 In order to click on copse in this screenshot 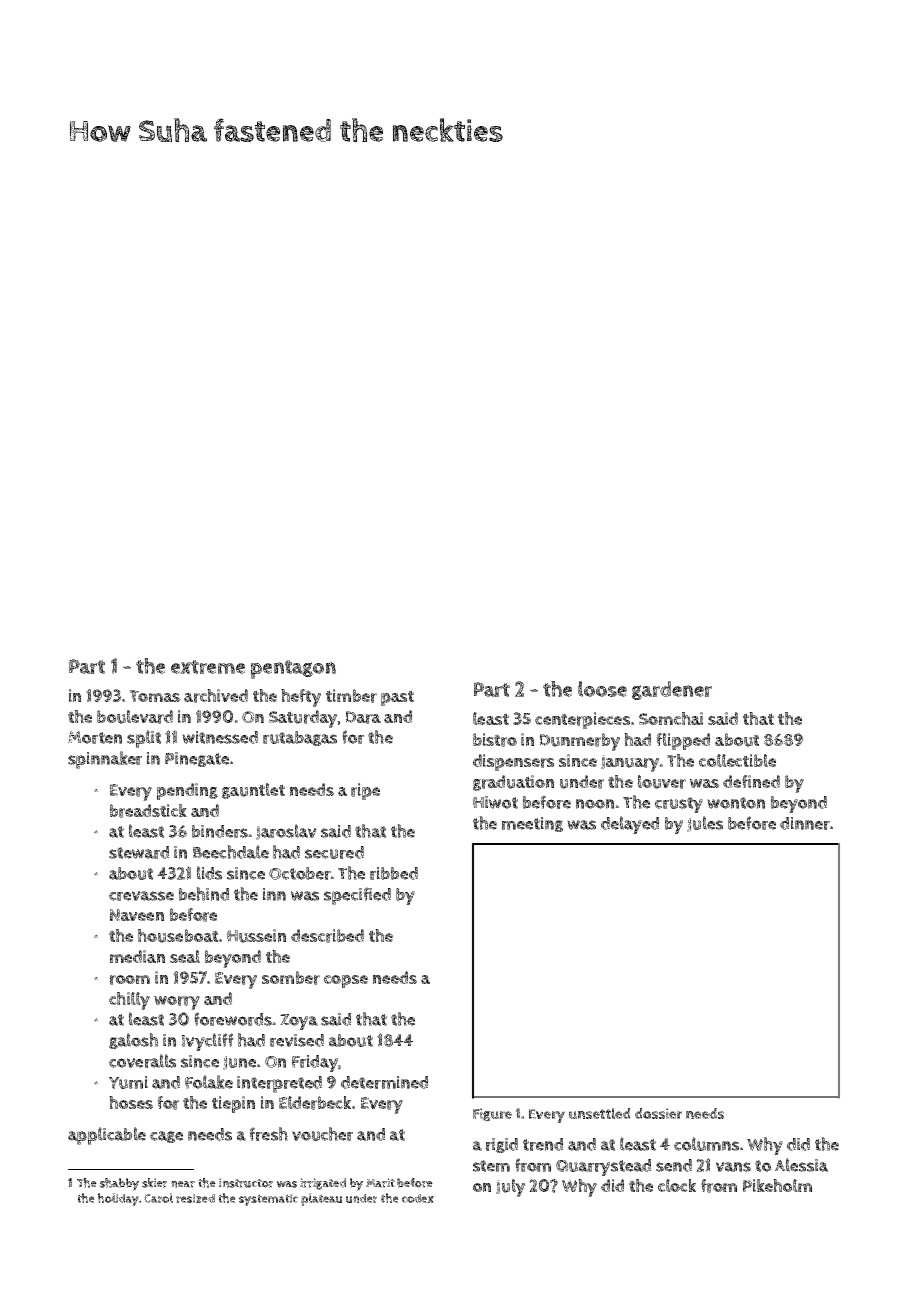, I will do `click(346, 981)`.
